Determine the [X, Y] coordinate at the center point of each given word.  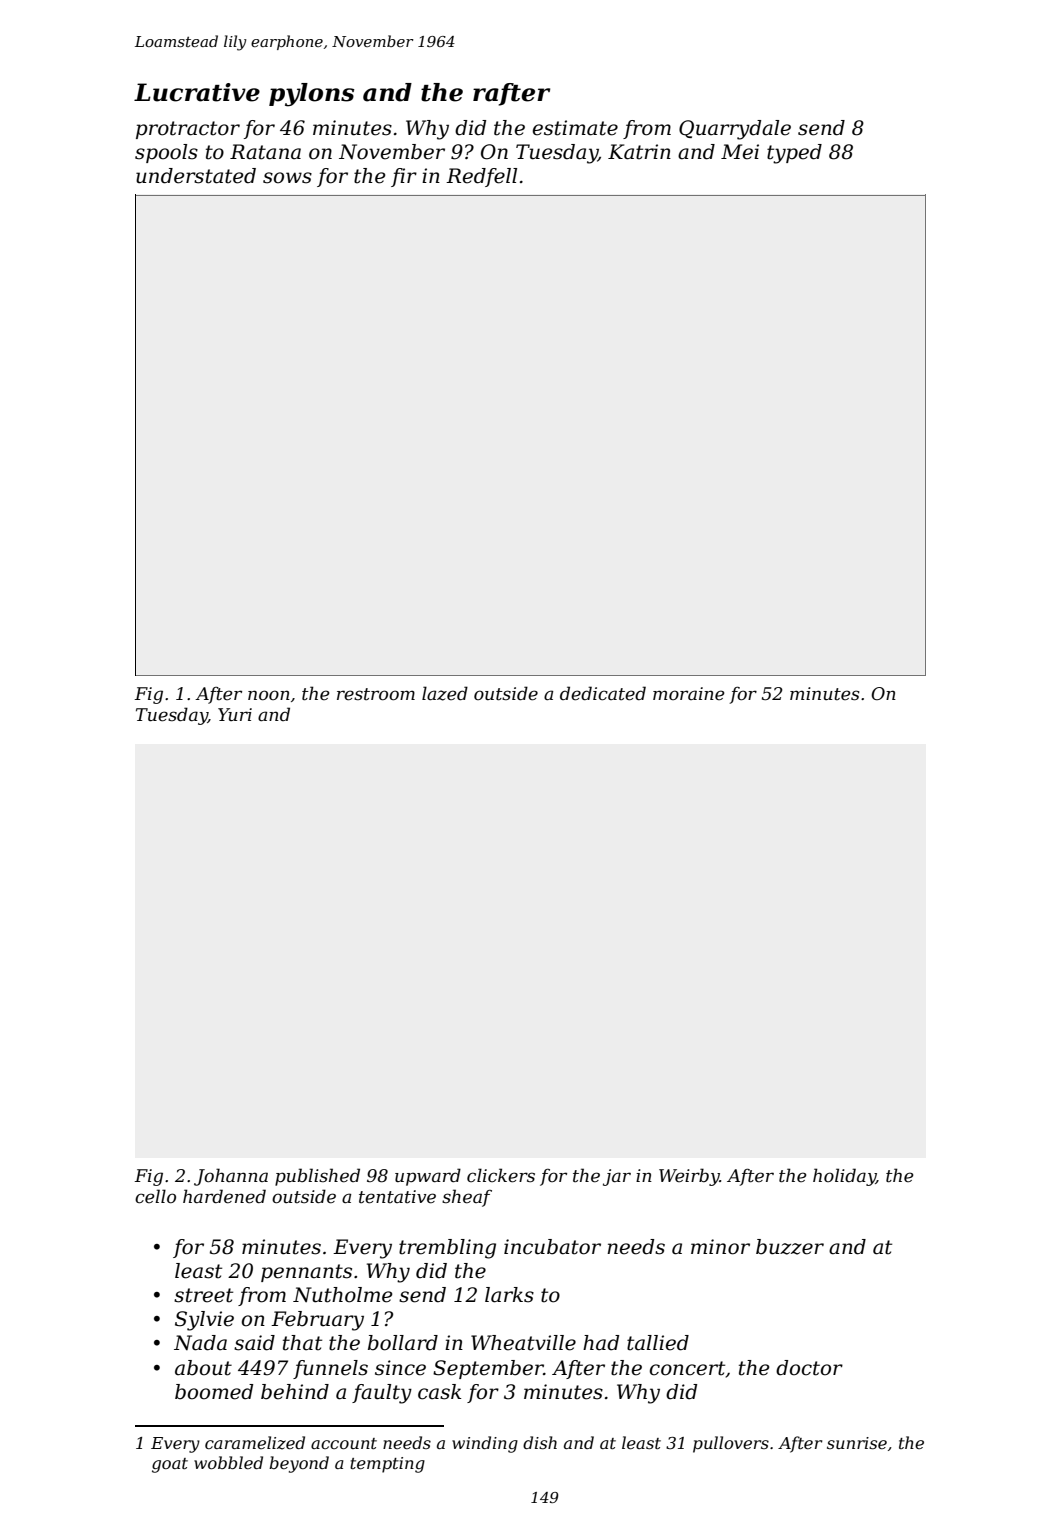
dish [540, 1442]
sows [287, 178]
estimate [575, 128]
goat [170, 1465]
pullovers [731, 1444]
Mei [740, 152]
